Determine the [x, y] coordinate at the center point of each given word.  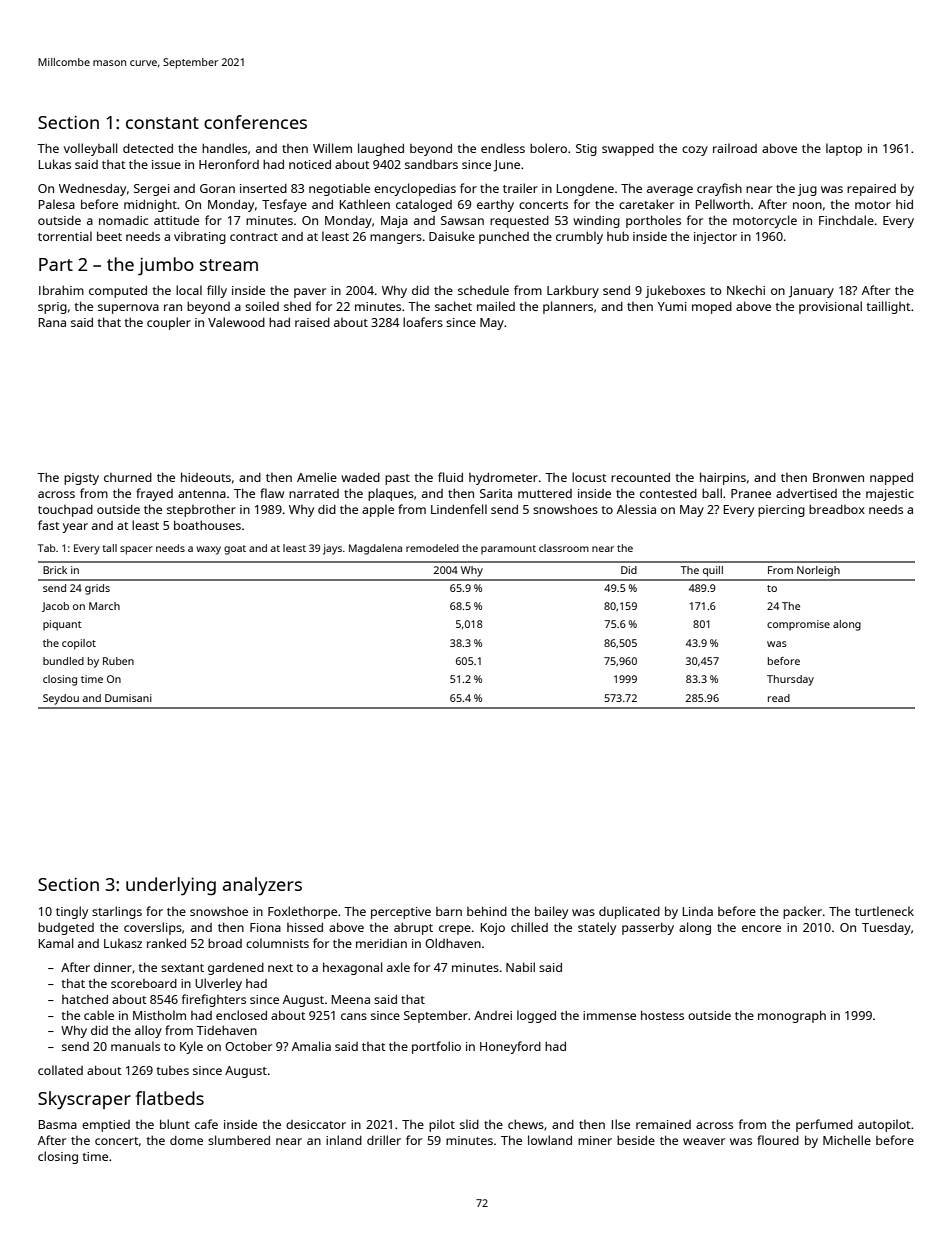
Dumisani [128, 698]
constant [162, 123]
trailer [520, 188]
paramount [508, 549]
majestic [890, 495]
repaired [871, 190]
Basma [58, 1124]
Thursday [790, 680]
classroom [564, 548]
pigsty [81, 479]
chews [526, 1124]
